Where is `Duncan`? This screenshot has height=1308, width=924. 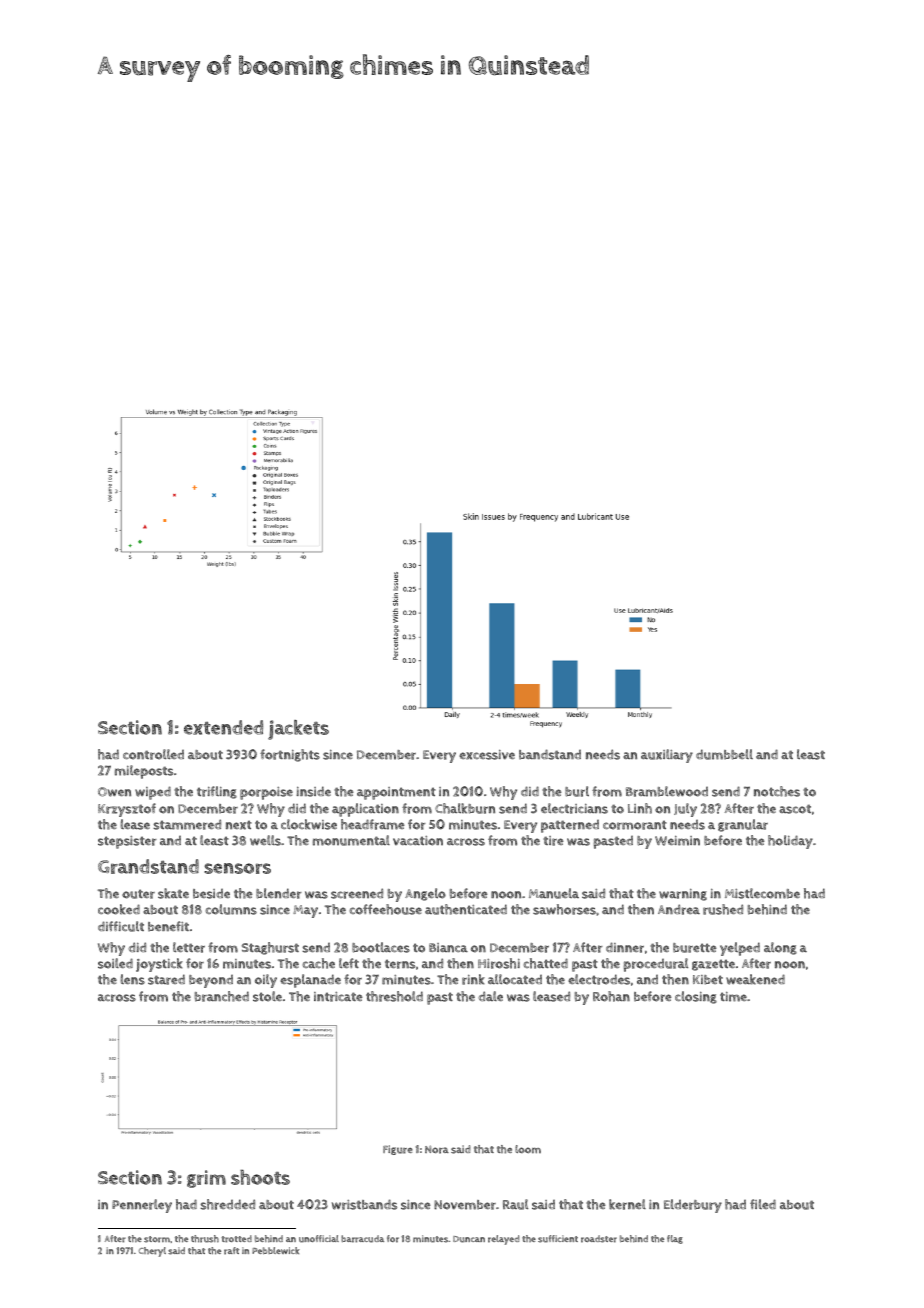
Duncan is located at coordinates (469, 1239).
